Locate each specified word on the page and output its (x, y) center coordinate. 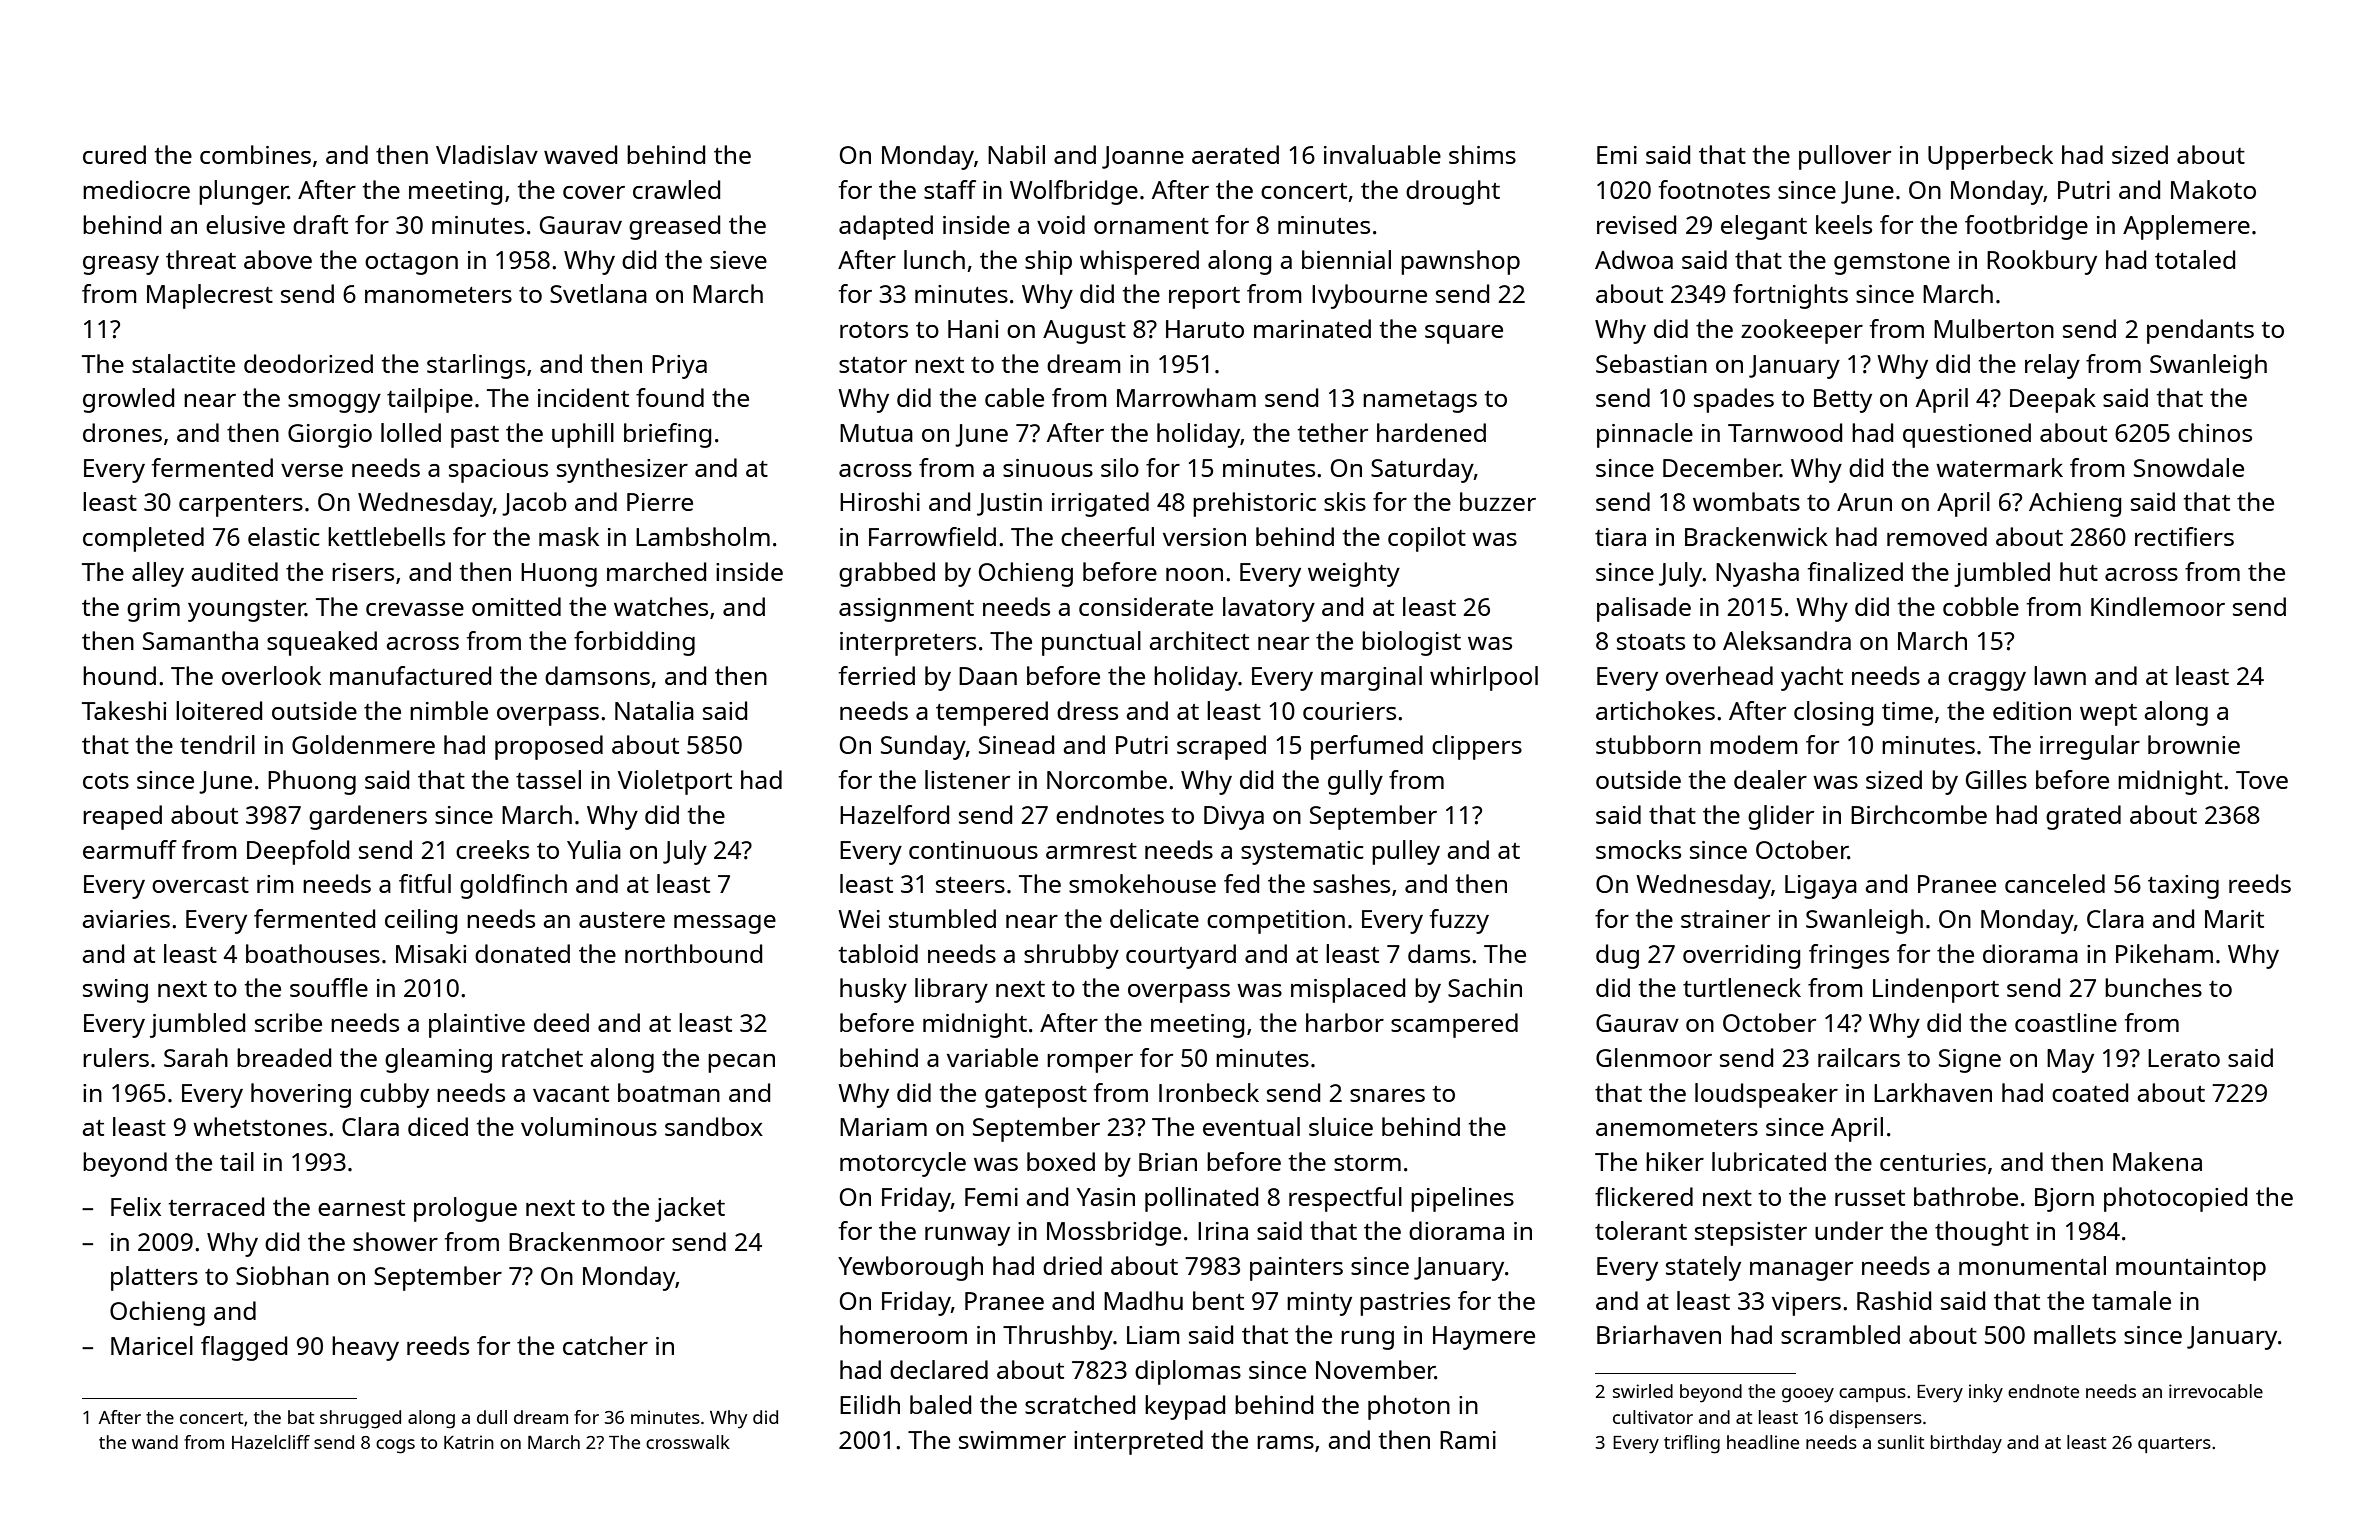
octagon (411, 264)
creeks (492, 849)
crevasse (415, 609)
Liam (1153, 1335)
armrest (1091, 851)
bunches (2153, 987)
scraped (1221, 747)
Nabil (1016, 154)
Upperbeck (1990, 157)
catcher (605, 1345)
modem (1754, 744)
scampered (1454, 1025)
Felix (136, 1206)
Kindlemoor (2158, 606)
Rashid (1894, 1300)
